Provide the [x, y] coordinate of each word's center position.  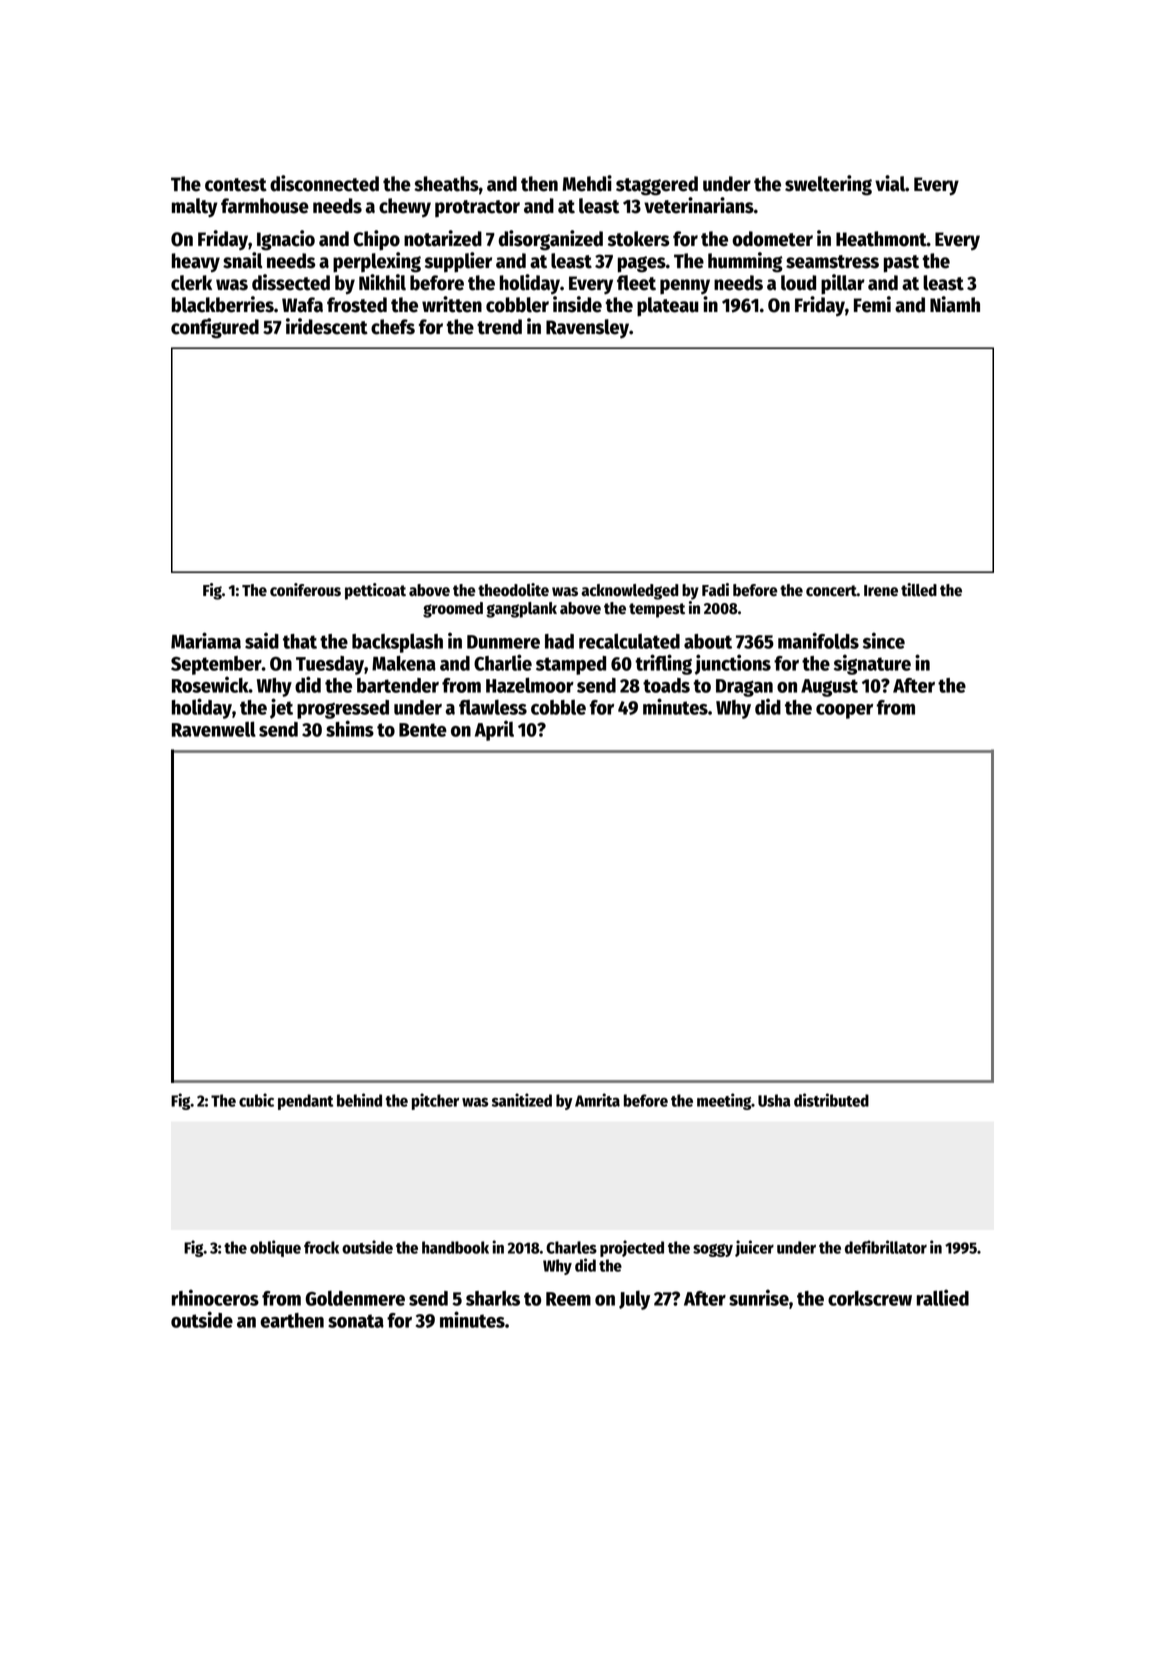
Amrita [597, 1100]
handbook [455, 1247]
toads [666, 685]
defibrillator [886, 1247]
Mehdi [587, 183]
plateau [668, 307]
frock [321, 1247]
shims [350, 728]
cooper [844, 711]
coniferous [305, 590]
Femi [872, 304]
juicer [754, 1248]
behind [359, 1100]
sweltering [828, 185]
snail [243, 260]
